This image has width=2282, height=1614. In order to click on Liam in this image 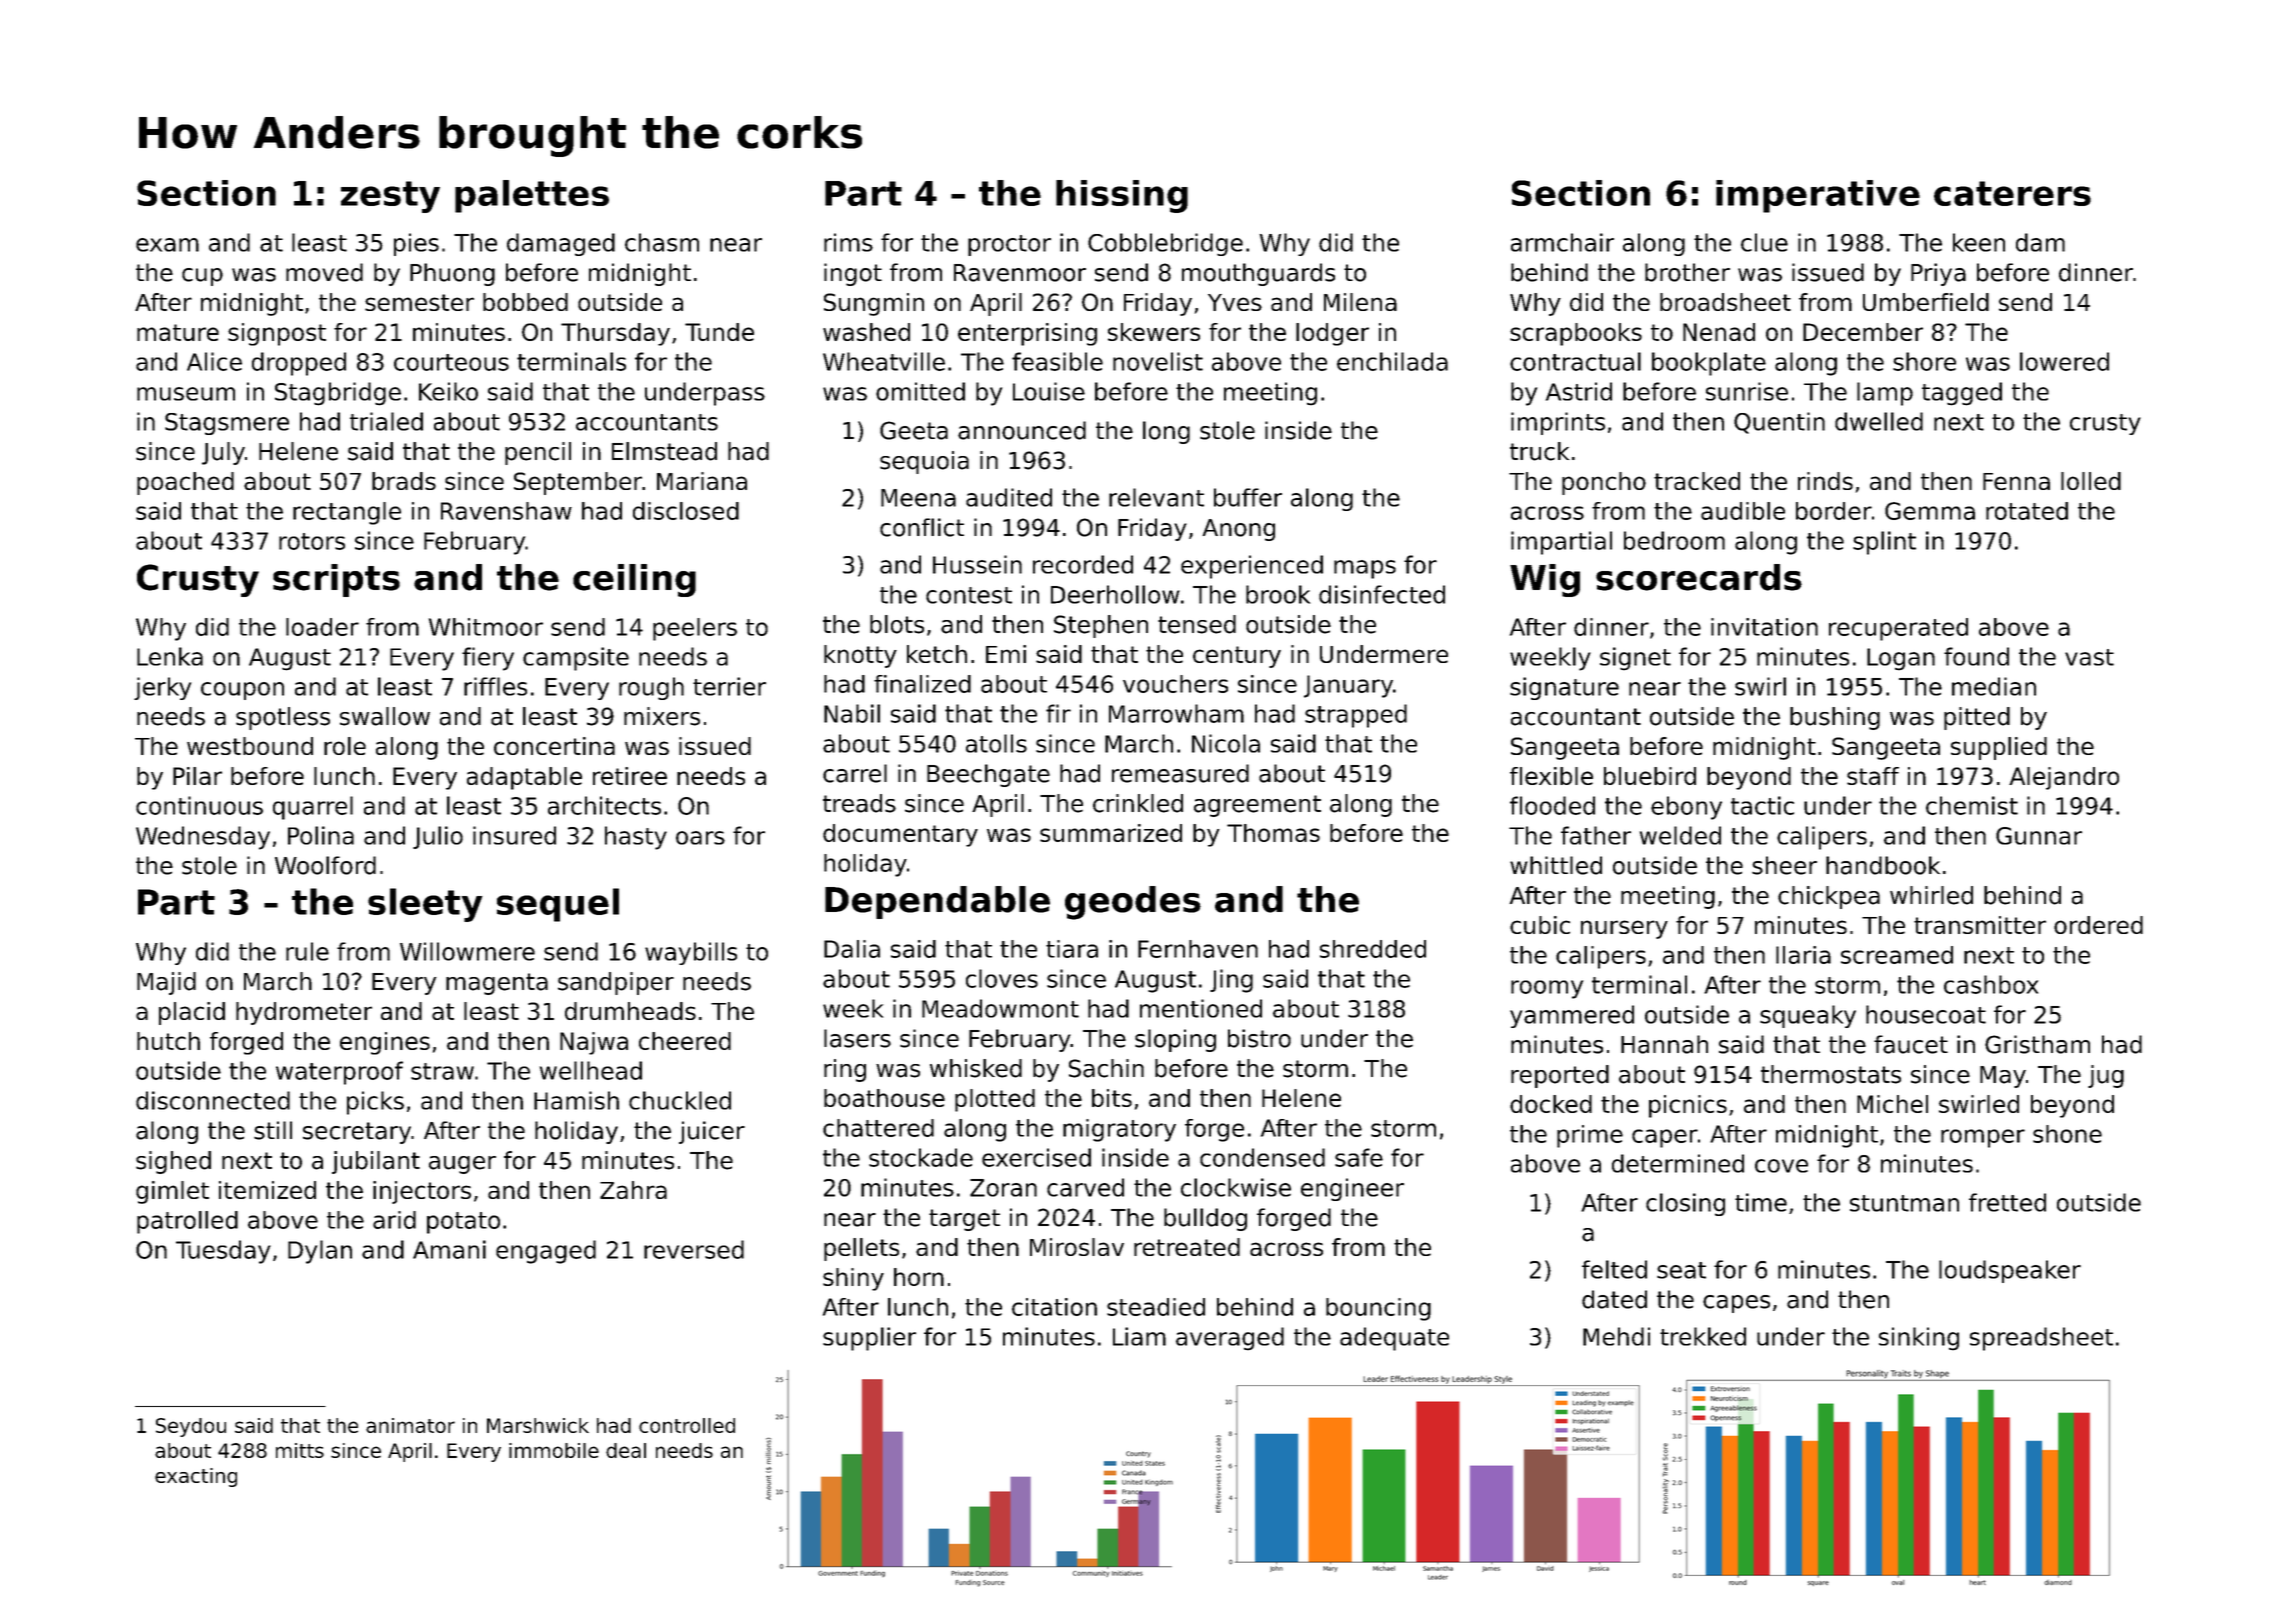, I will do `click(1139, 1336)`.
